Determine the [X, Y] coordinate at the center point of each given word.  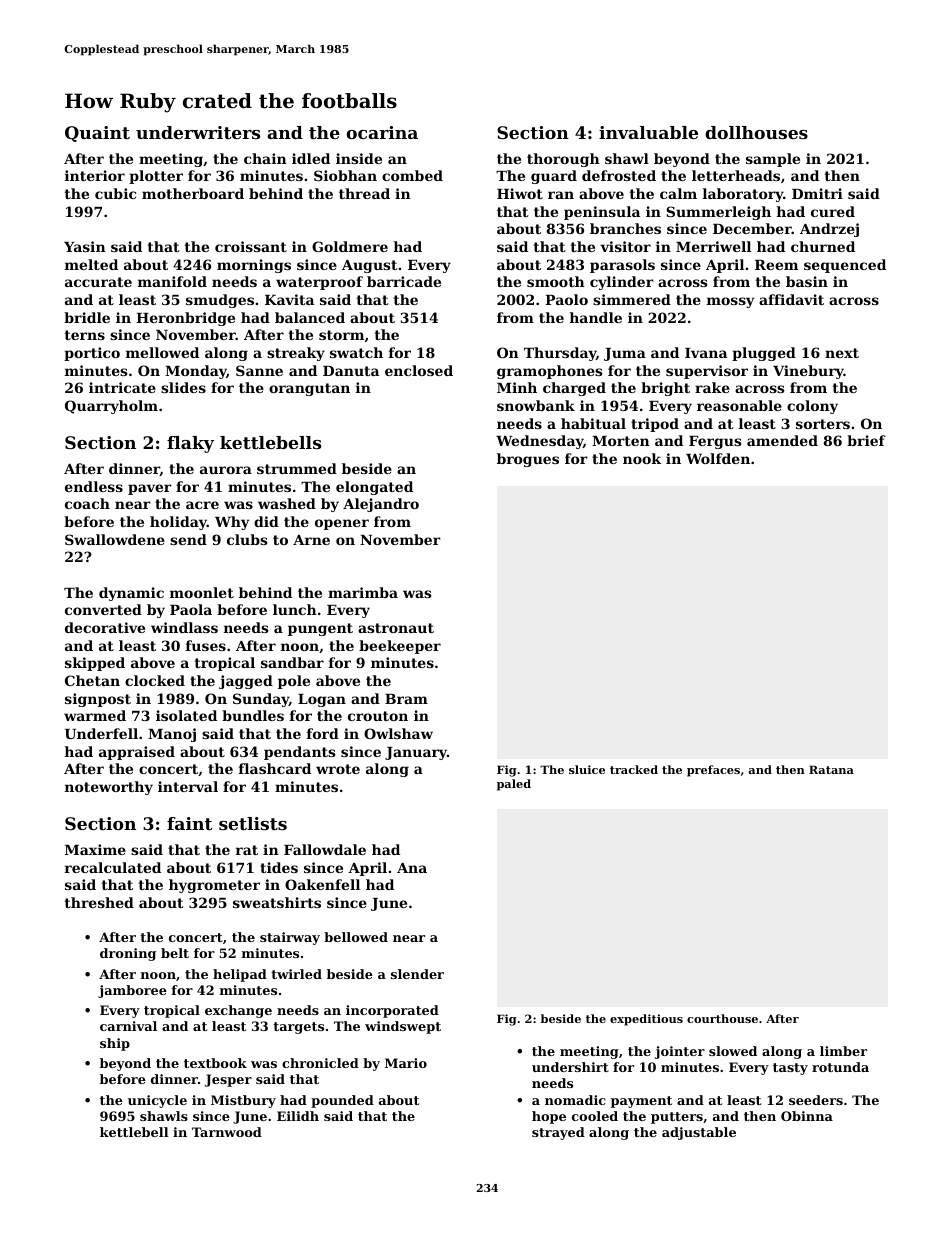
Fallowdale [325, 849]
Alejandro [381, 505]
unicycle [157, 1101]
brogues [528, 460]
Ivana [706, 353]
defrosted [619, 175]
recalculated [113, 867]
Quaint [97, 134]
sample [773, 160]
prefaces [713, 771]
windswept [403, 1027]
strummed [297, 468]
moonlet [202, 592]
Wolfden [718, 458]
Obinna [807, 1116]
